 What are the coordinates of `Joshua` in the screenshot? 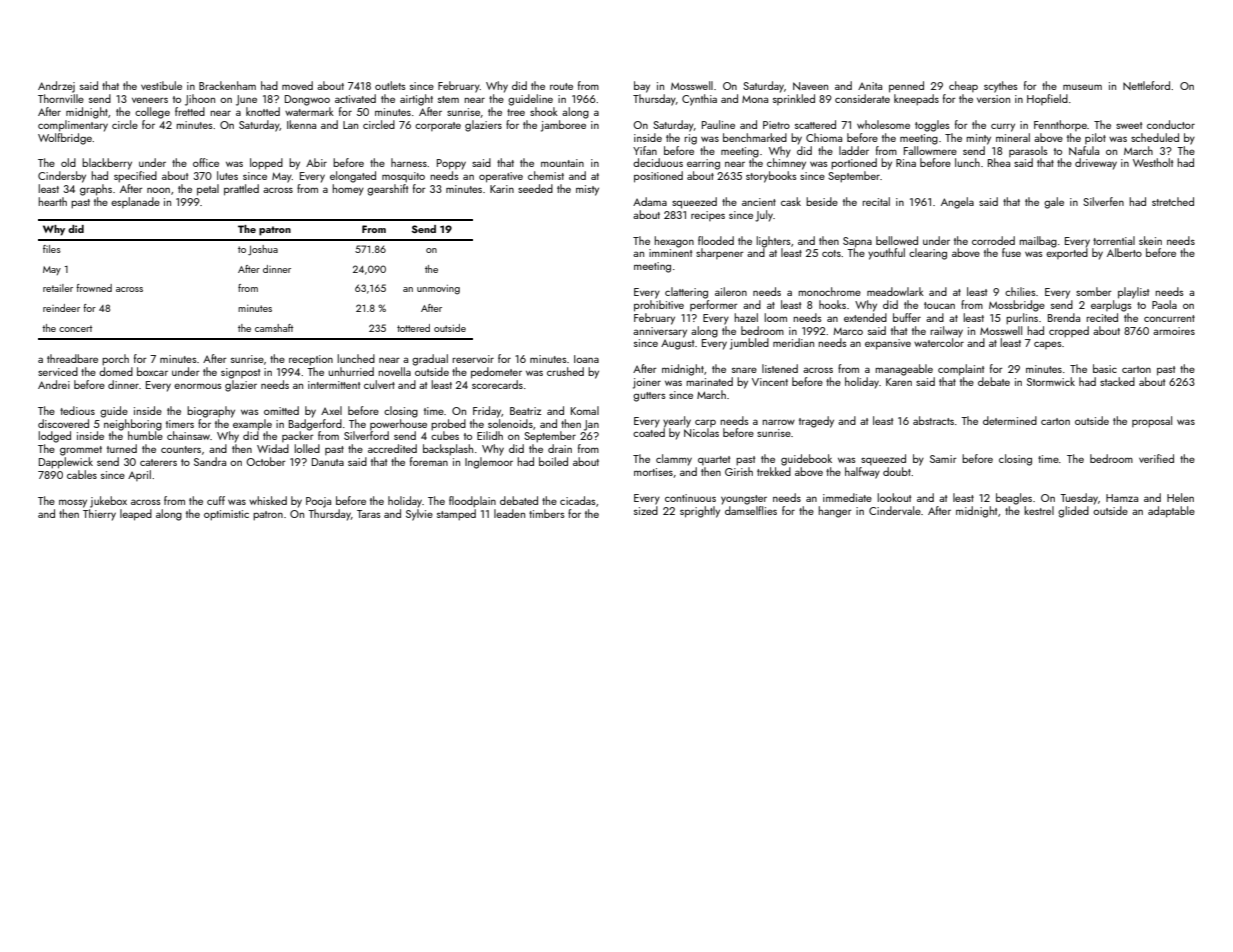 It's located at (263, 250).
